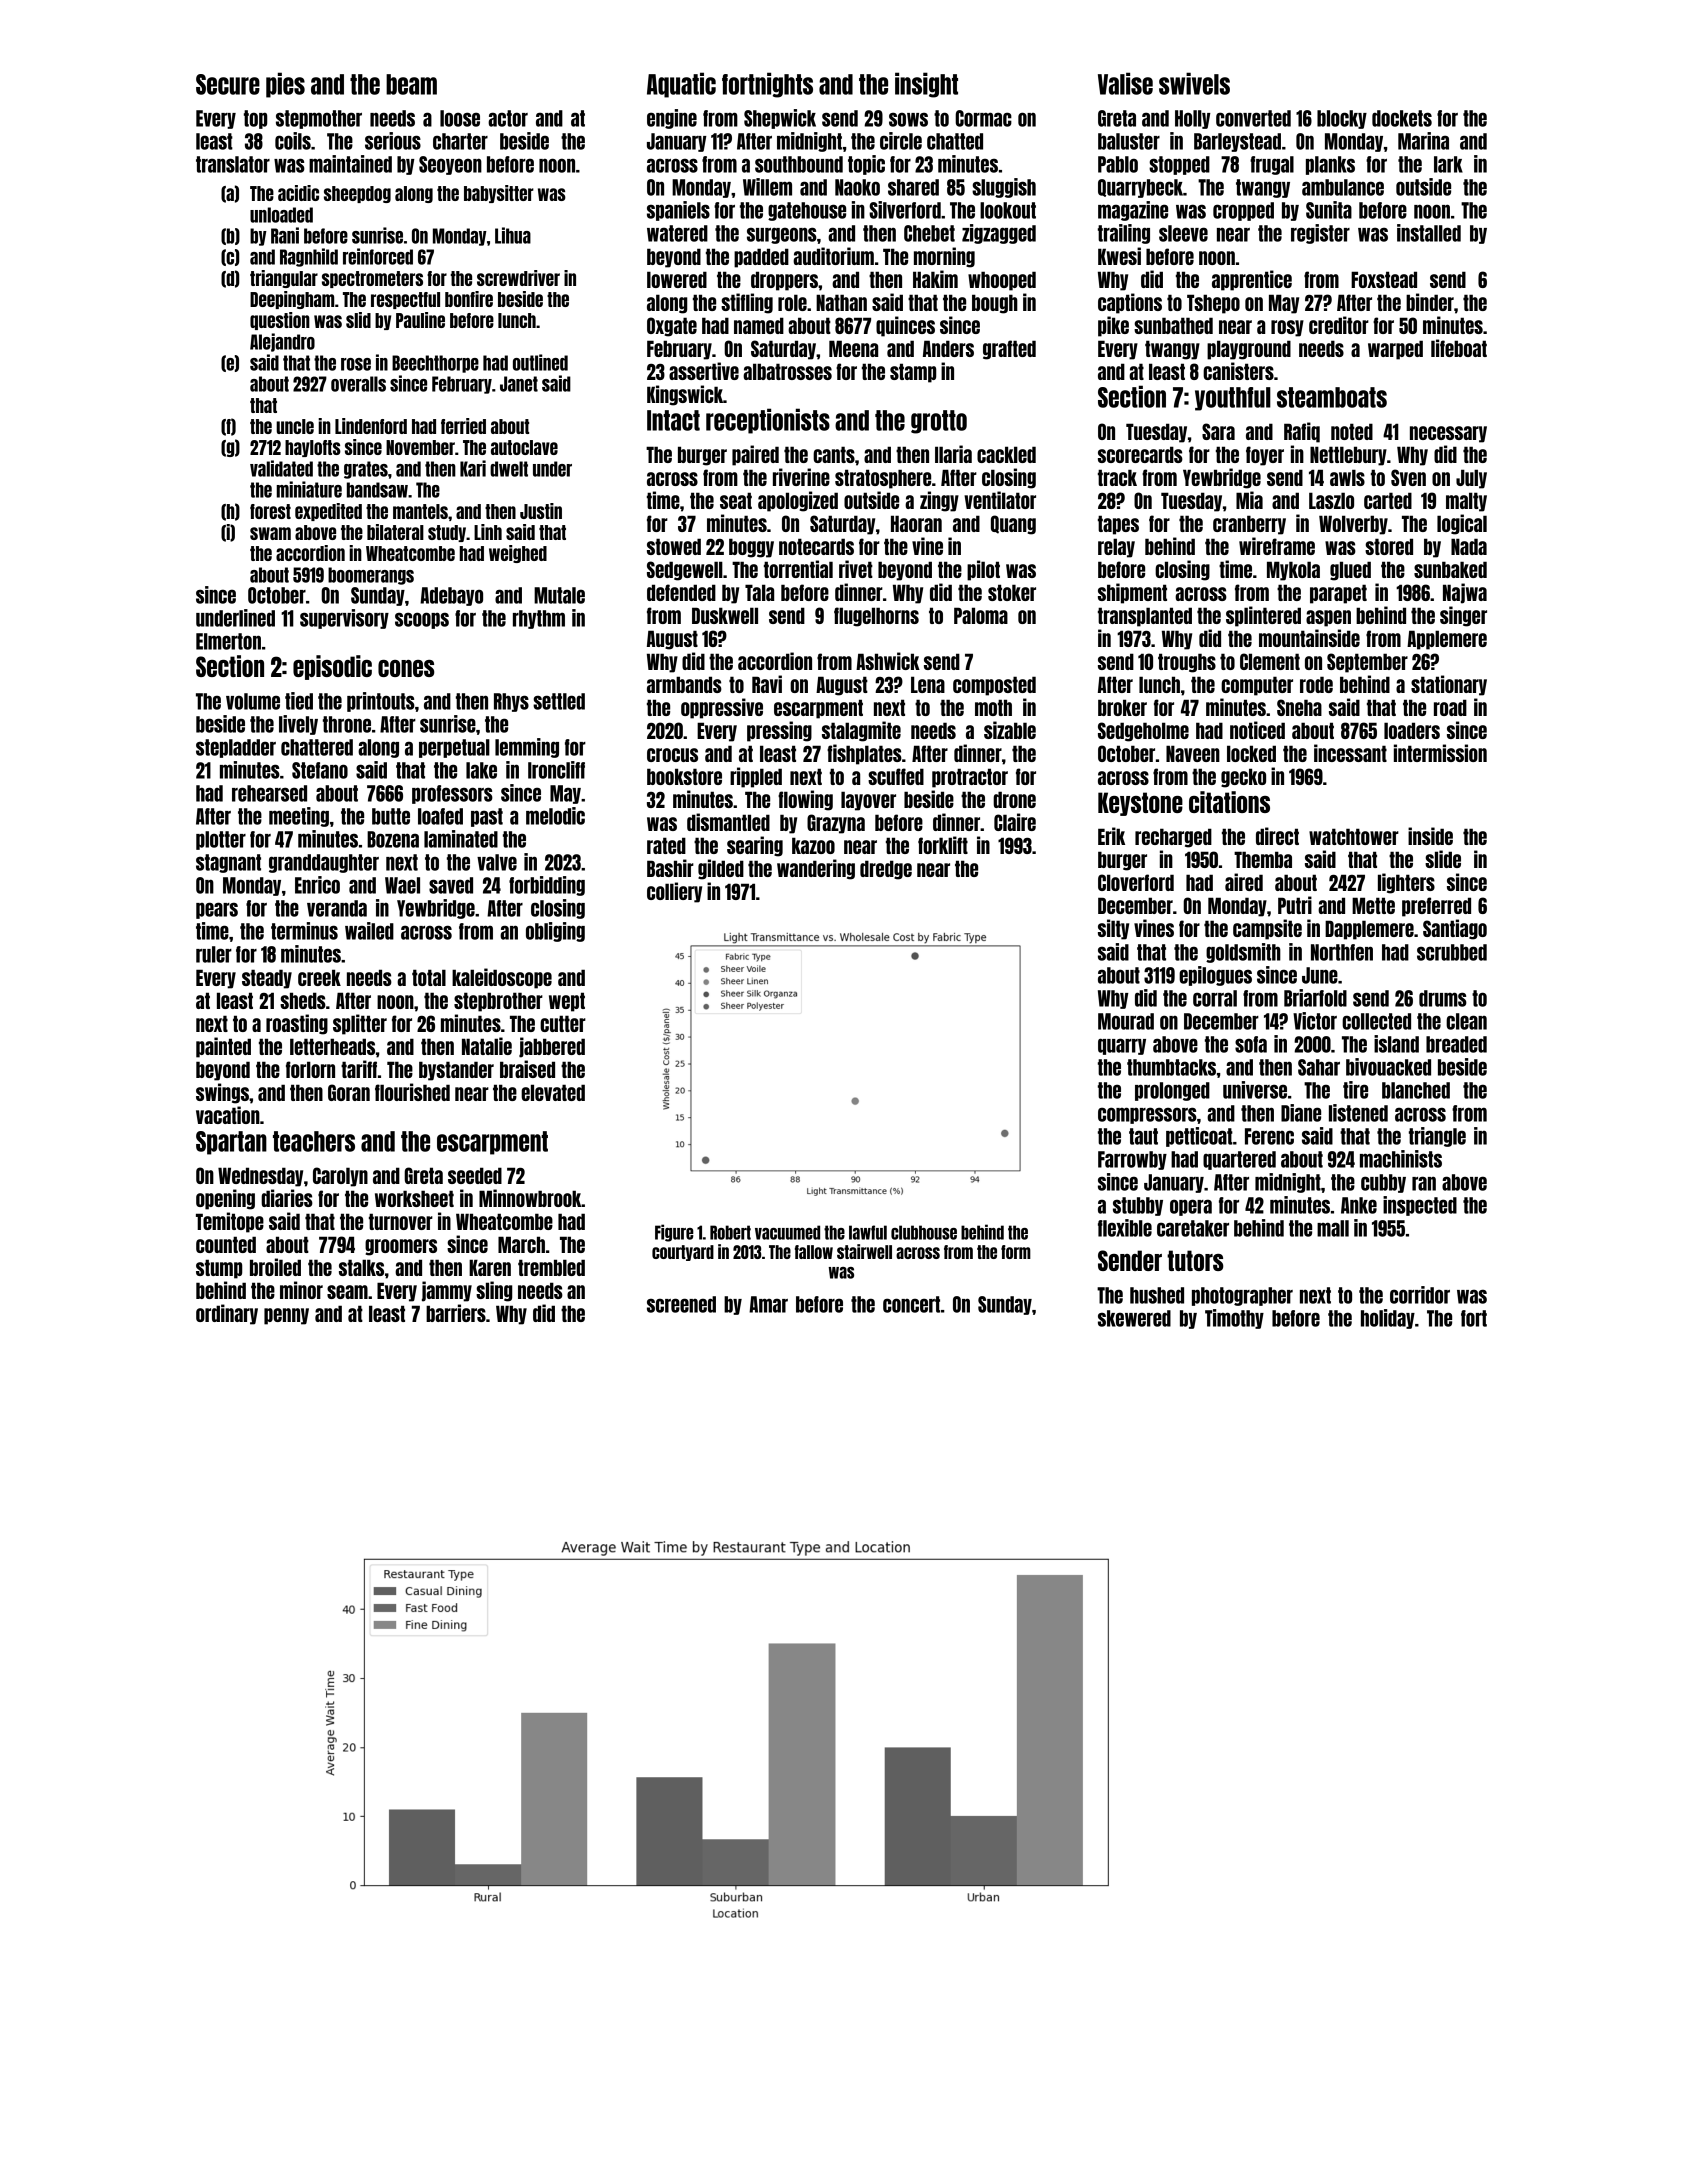  What do you see at coordinates (1430, 302) in the page?
I see `binder` at bounding box center [1430, 302].
